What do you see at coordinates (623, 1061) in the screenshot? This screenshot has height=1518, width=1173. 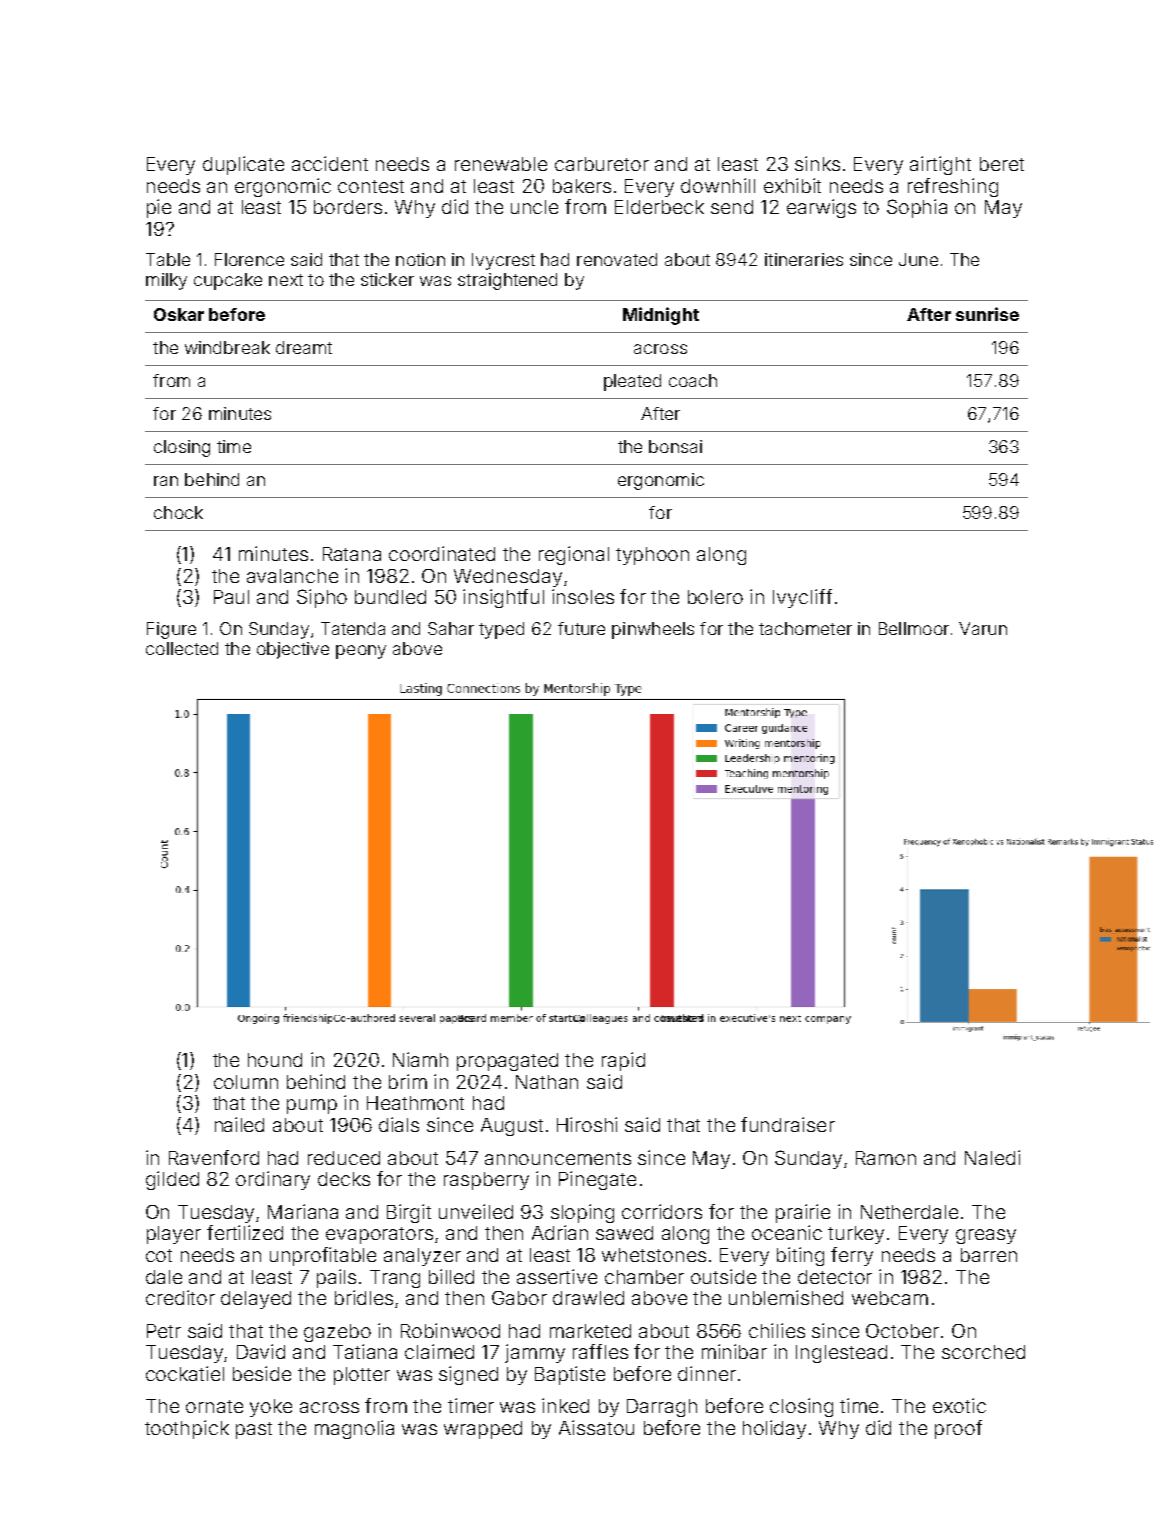 I see `rapid` at bounding box center [623, 1061].
